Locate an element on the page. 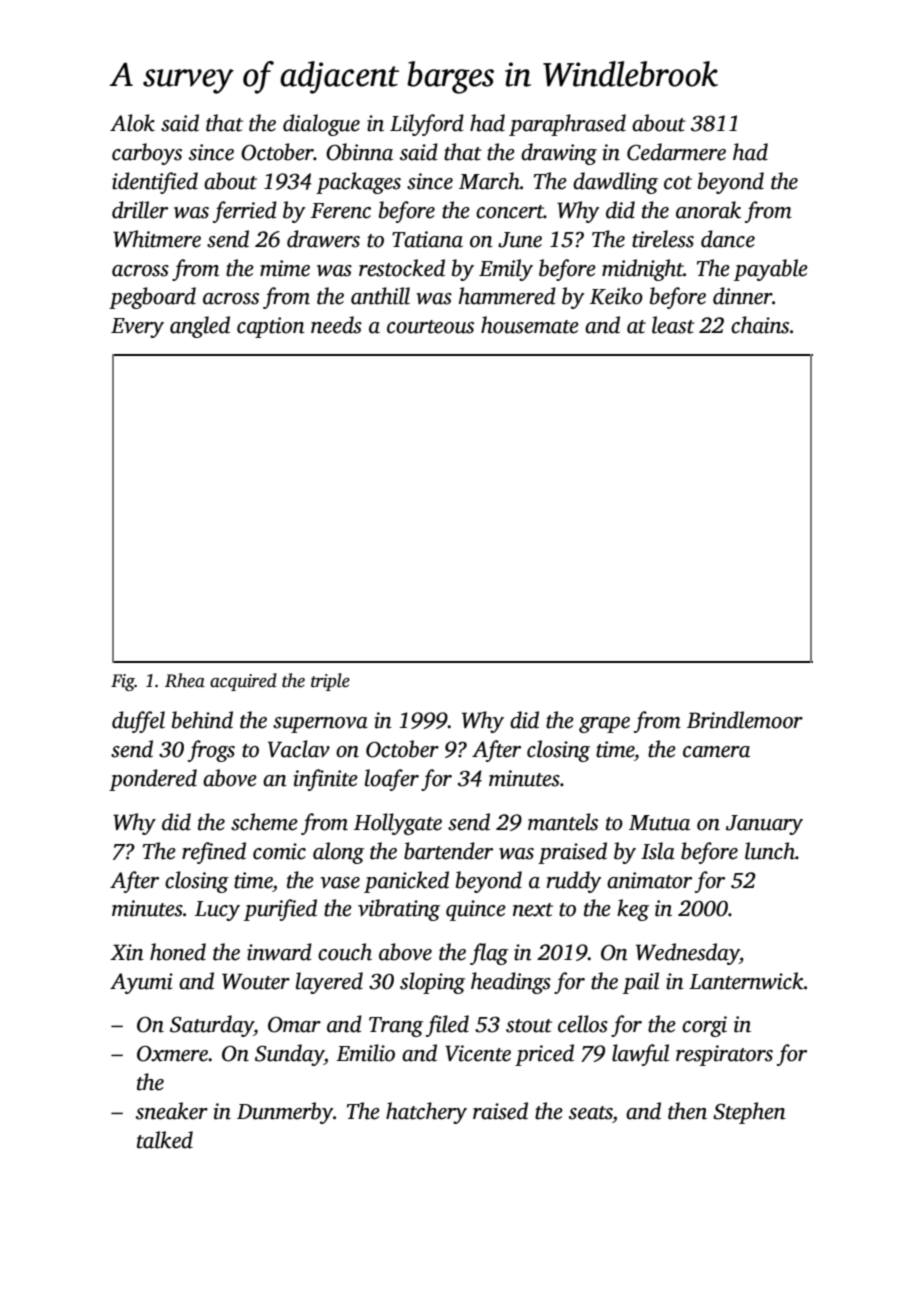 This page has width=924, height=1314. couch is located at coordinates (345, 952).
